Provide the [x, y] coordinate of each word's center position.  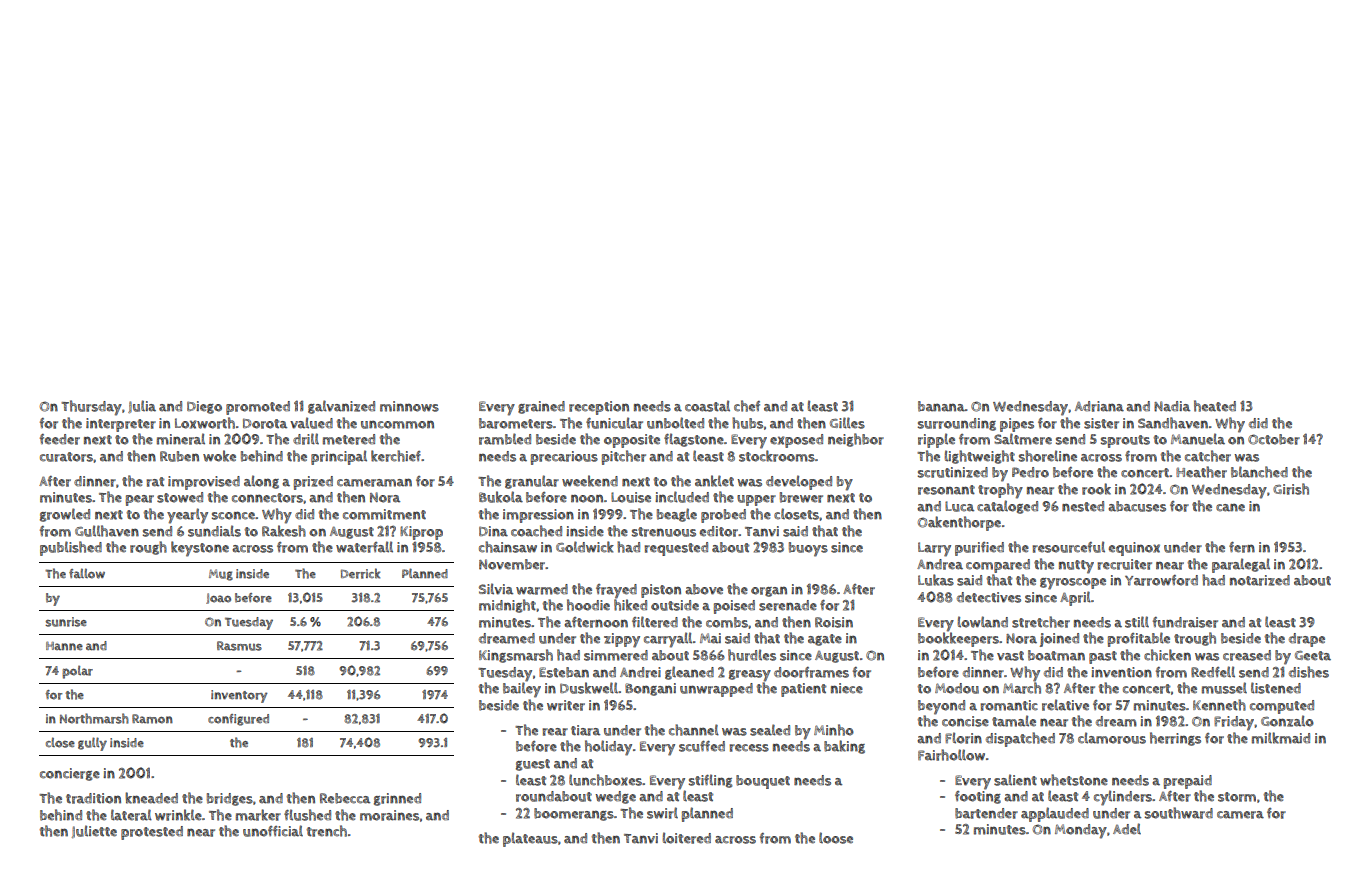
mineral [181, 439]
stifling [710, 781]
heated [1215, 406]
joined [1059, 640]
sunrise [66, 622]
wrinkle [178, 815]
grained [541, 407]
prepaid [1188, 782]
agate [825, 640]
